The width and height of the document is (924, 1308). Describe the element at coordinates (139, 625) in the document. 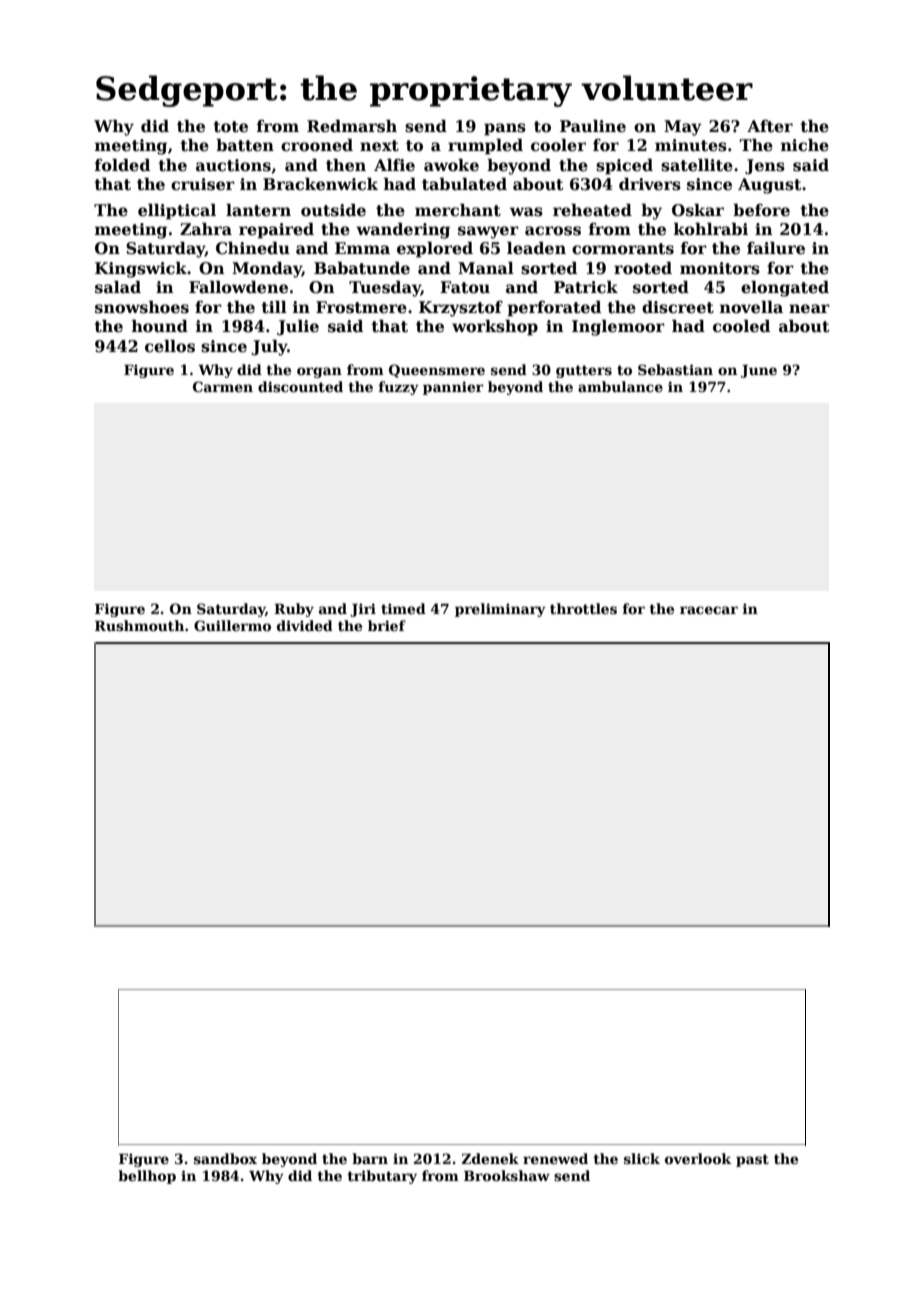

I see `Rushmouth` at that location.
